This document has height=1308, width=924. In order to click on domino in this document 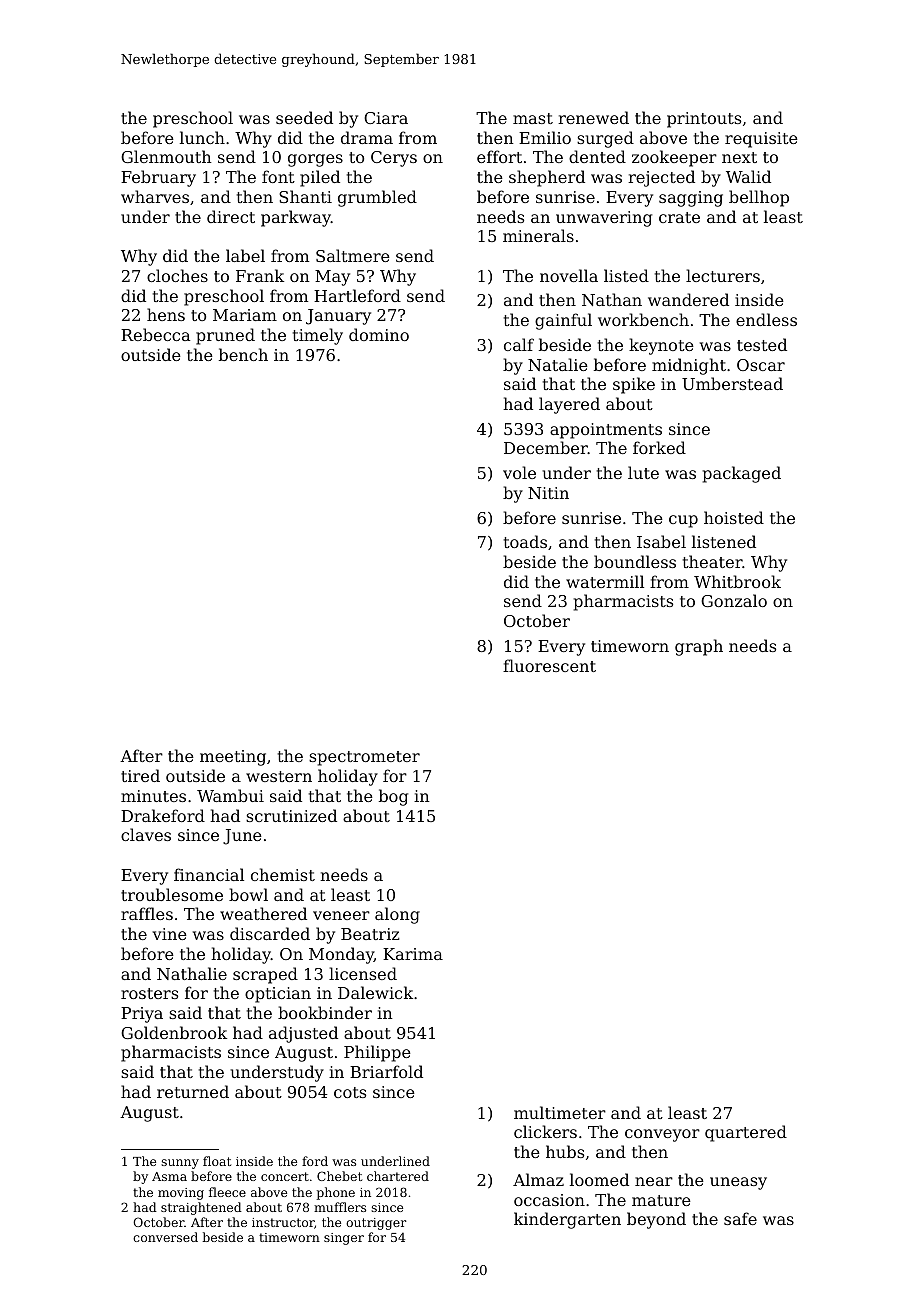, I will do `click(379, 334)`.
